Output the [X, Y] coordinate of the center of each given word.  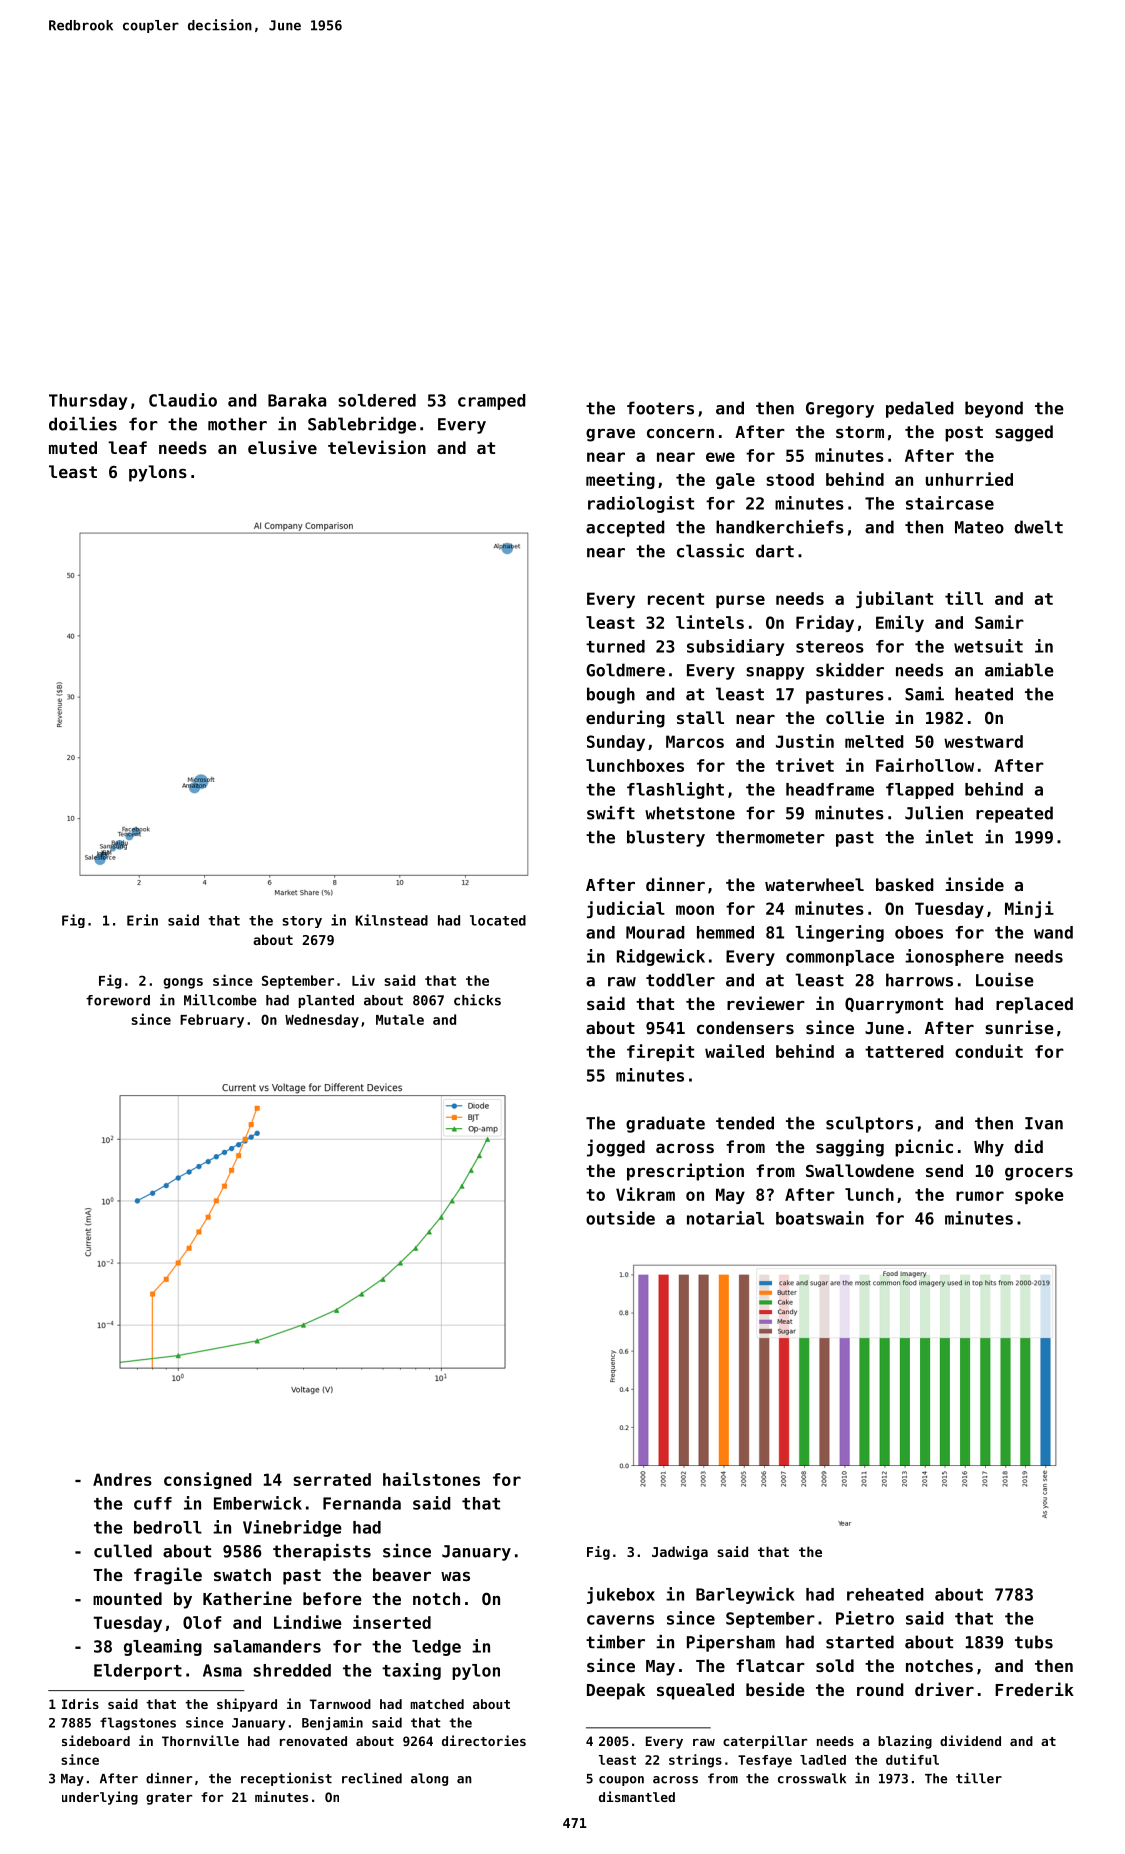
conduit [989, 1051]
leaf [127, 447]
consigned [208, 1480]
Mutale [400, 1019]
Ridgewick [661, 957]
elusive [282, 447]
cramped [492, 402]
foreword [118, 1000]
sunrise [1019, 1027]
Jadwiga [680, 1553]
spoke [1039, 1196]
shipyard [247, 1705]
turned [615, 646]
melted [874, 741]
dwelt [1038, 527]
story [302, 922]
